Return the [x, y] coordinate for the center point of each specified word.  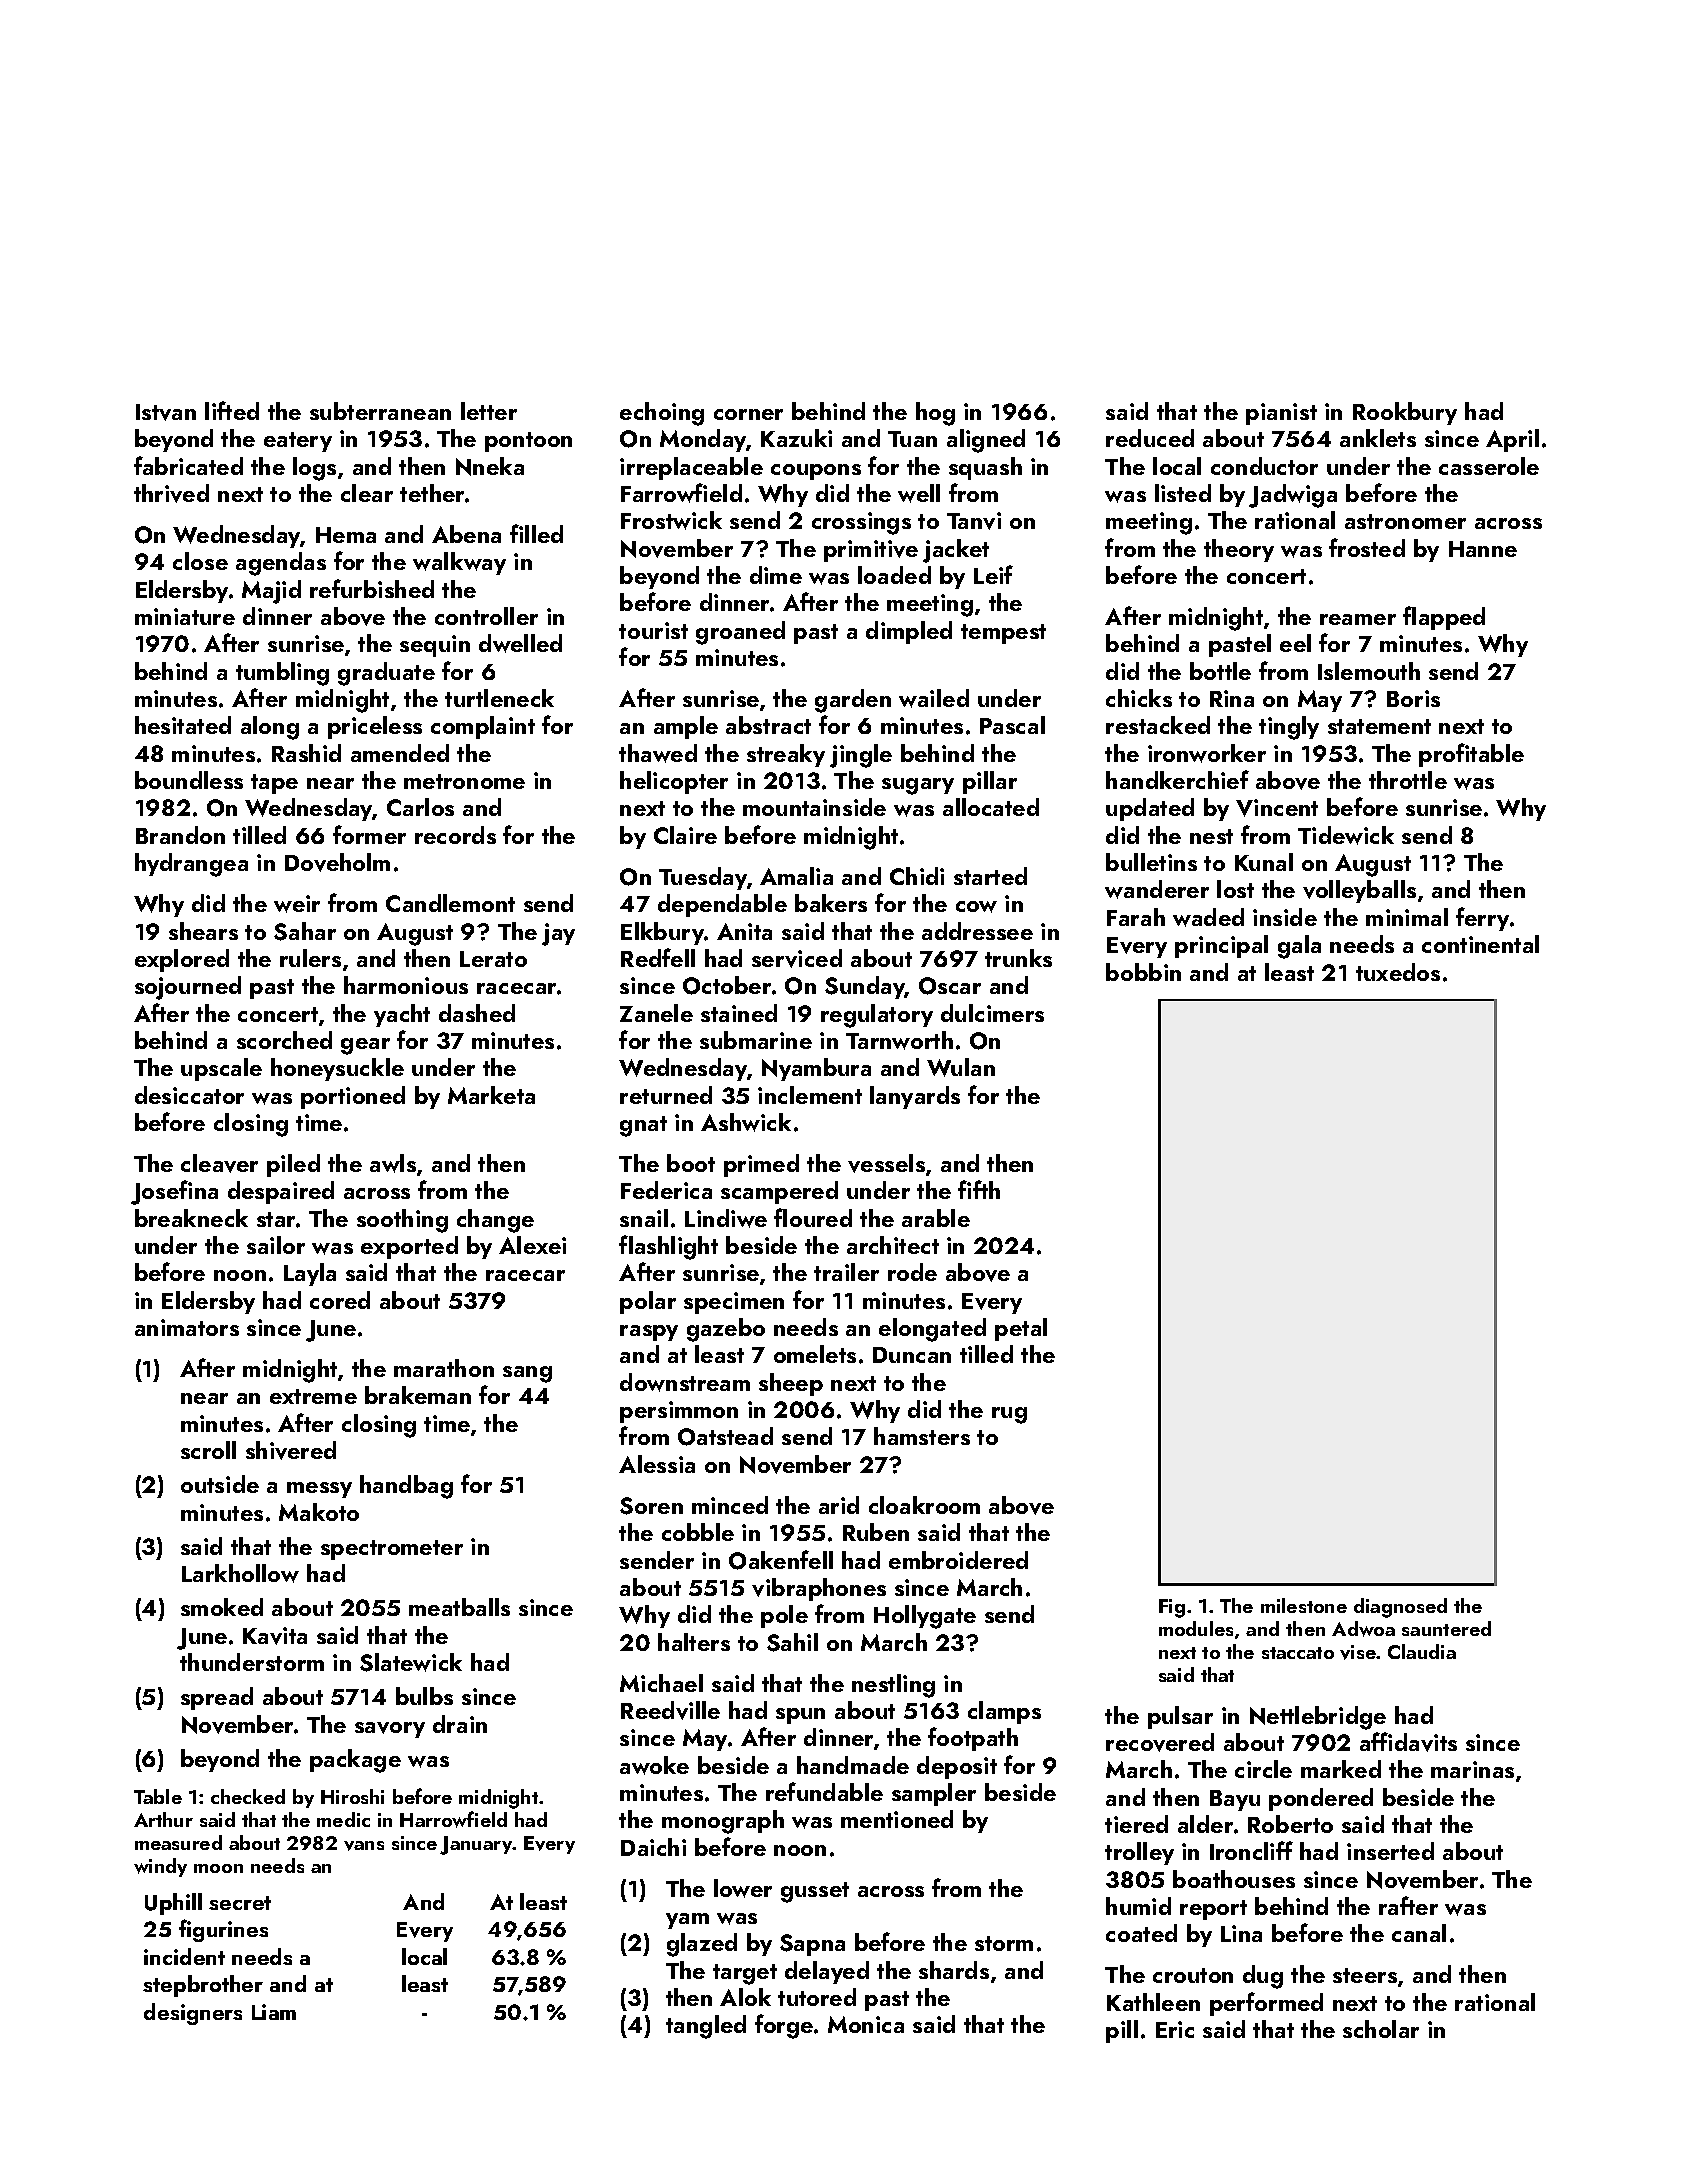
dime [776, 575]
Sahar [305, 931]
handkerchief [1177, 779]
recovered [1160, 1742]
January [476, 1845]
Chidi [917, 876]
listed [1183, 493]
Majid [271, 592]
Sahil [792, 1642]
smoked [222, 1607]
